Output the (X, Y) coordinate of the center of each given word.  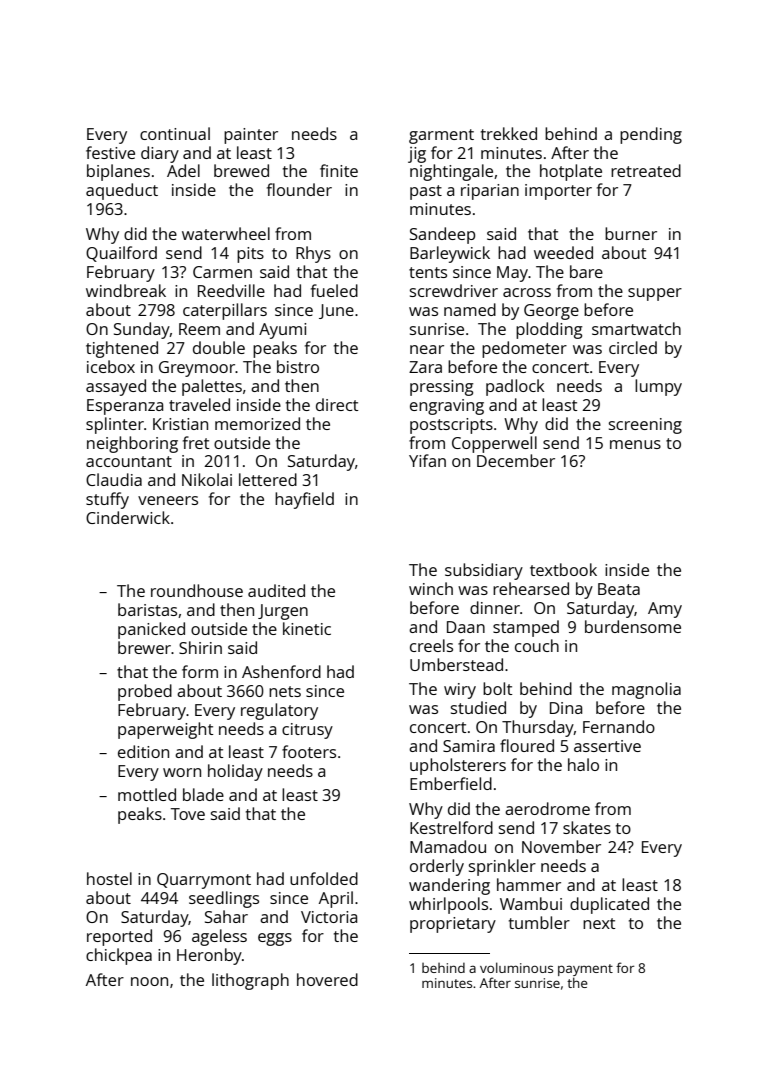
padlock (515, 387)
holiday (235, 772)
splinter (115, 425)
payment (585, 970)
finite (339, 170)
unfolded (324, 878)
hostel (109, 878)
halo (583, 764)
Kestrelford (451, 827)
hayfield (304, 500)
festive (110, 152)
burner (631, 233)
